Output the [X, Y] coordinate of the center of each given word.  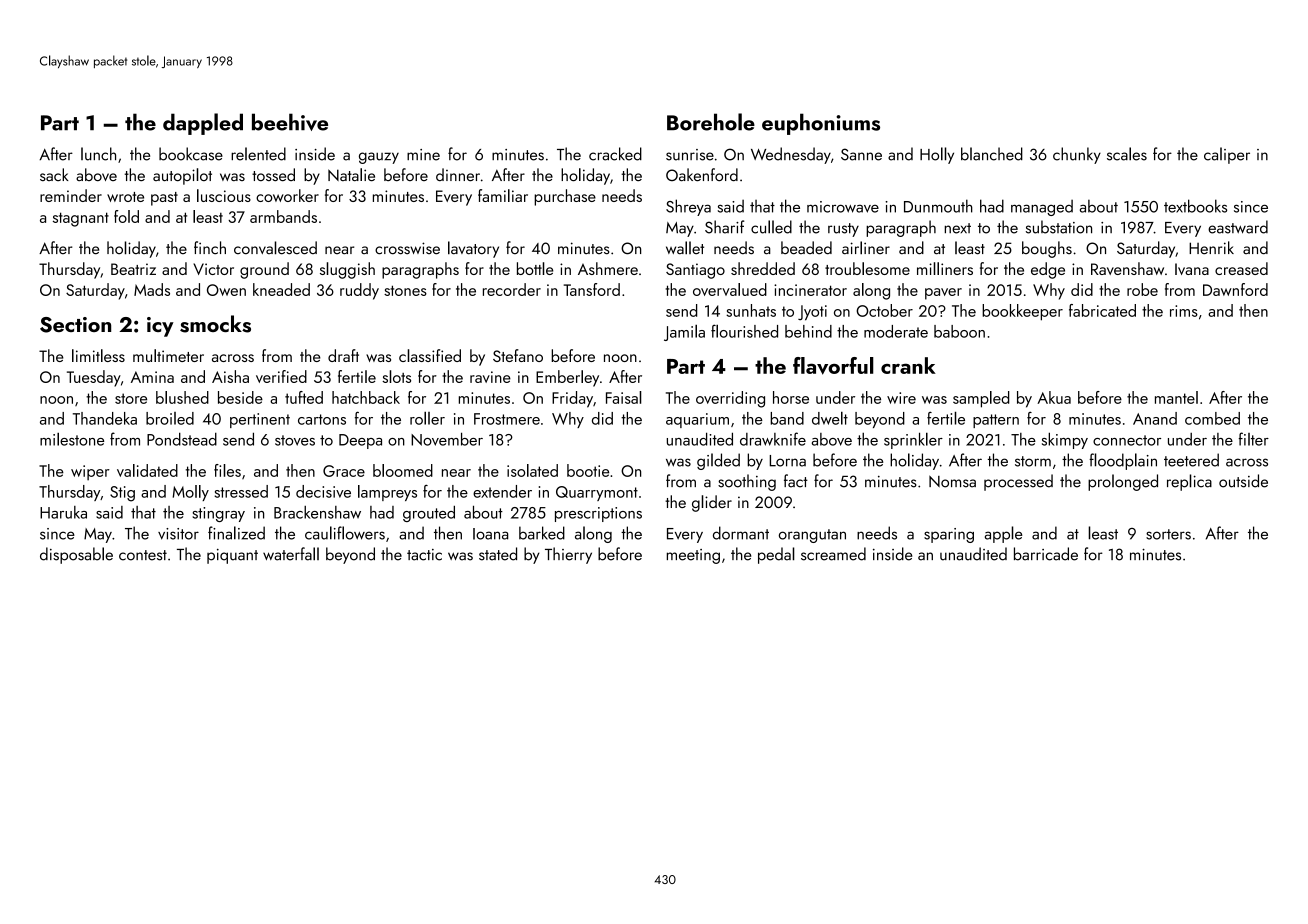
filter [1253, 439]
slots [396, 376]
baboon [959, 331]
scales [1127, 154]
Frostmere [507, 419]
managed [1042, 208]
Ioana [490, 534]
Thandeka [105, 418]
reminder [71, 195]
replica [1189, 482]
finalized [236, 533]
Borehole [711, 122]
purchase [565, 197]
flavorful [833, 366]
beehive [290, 122]
